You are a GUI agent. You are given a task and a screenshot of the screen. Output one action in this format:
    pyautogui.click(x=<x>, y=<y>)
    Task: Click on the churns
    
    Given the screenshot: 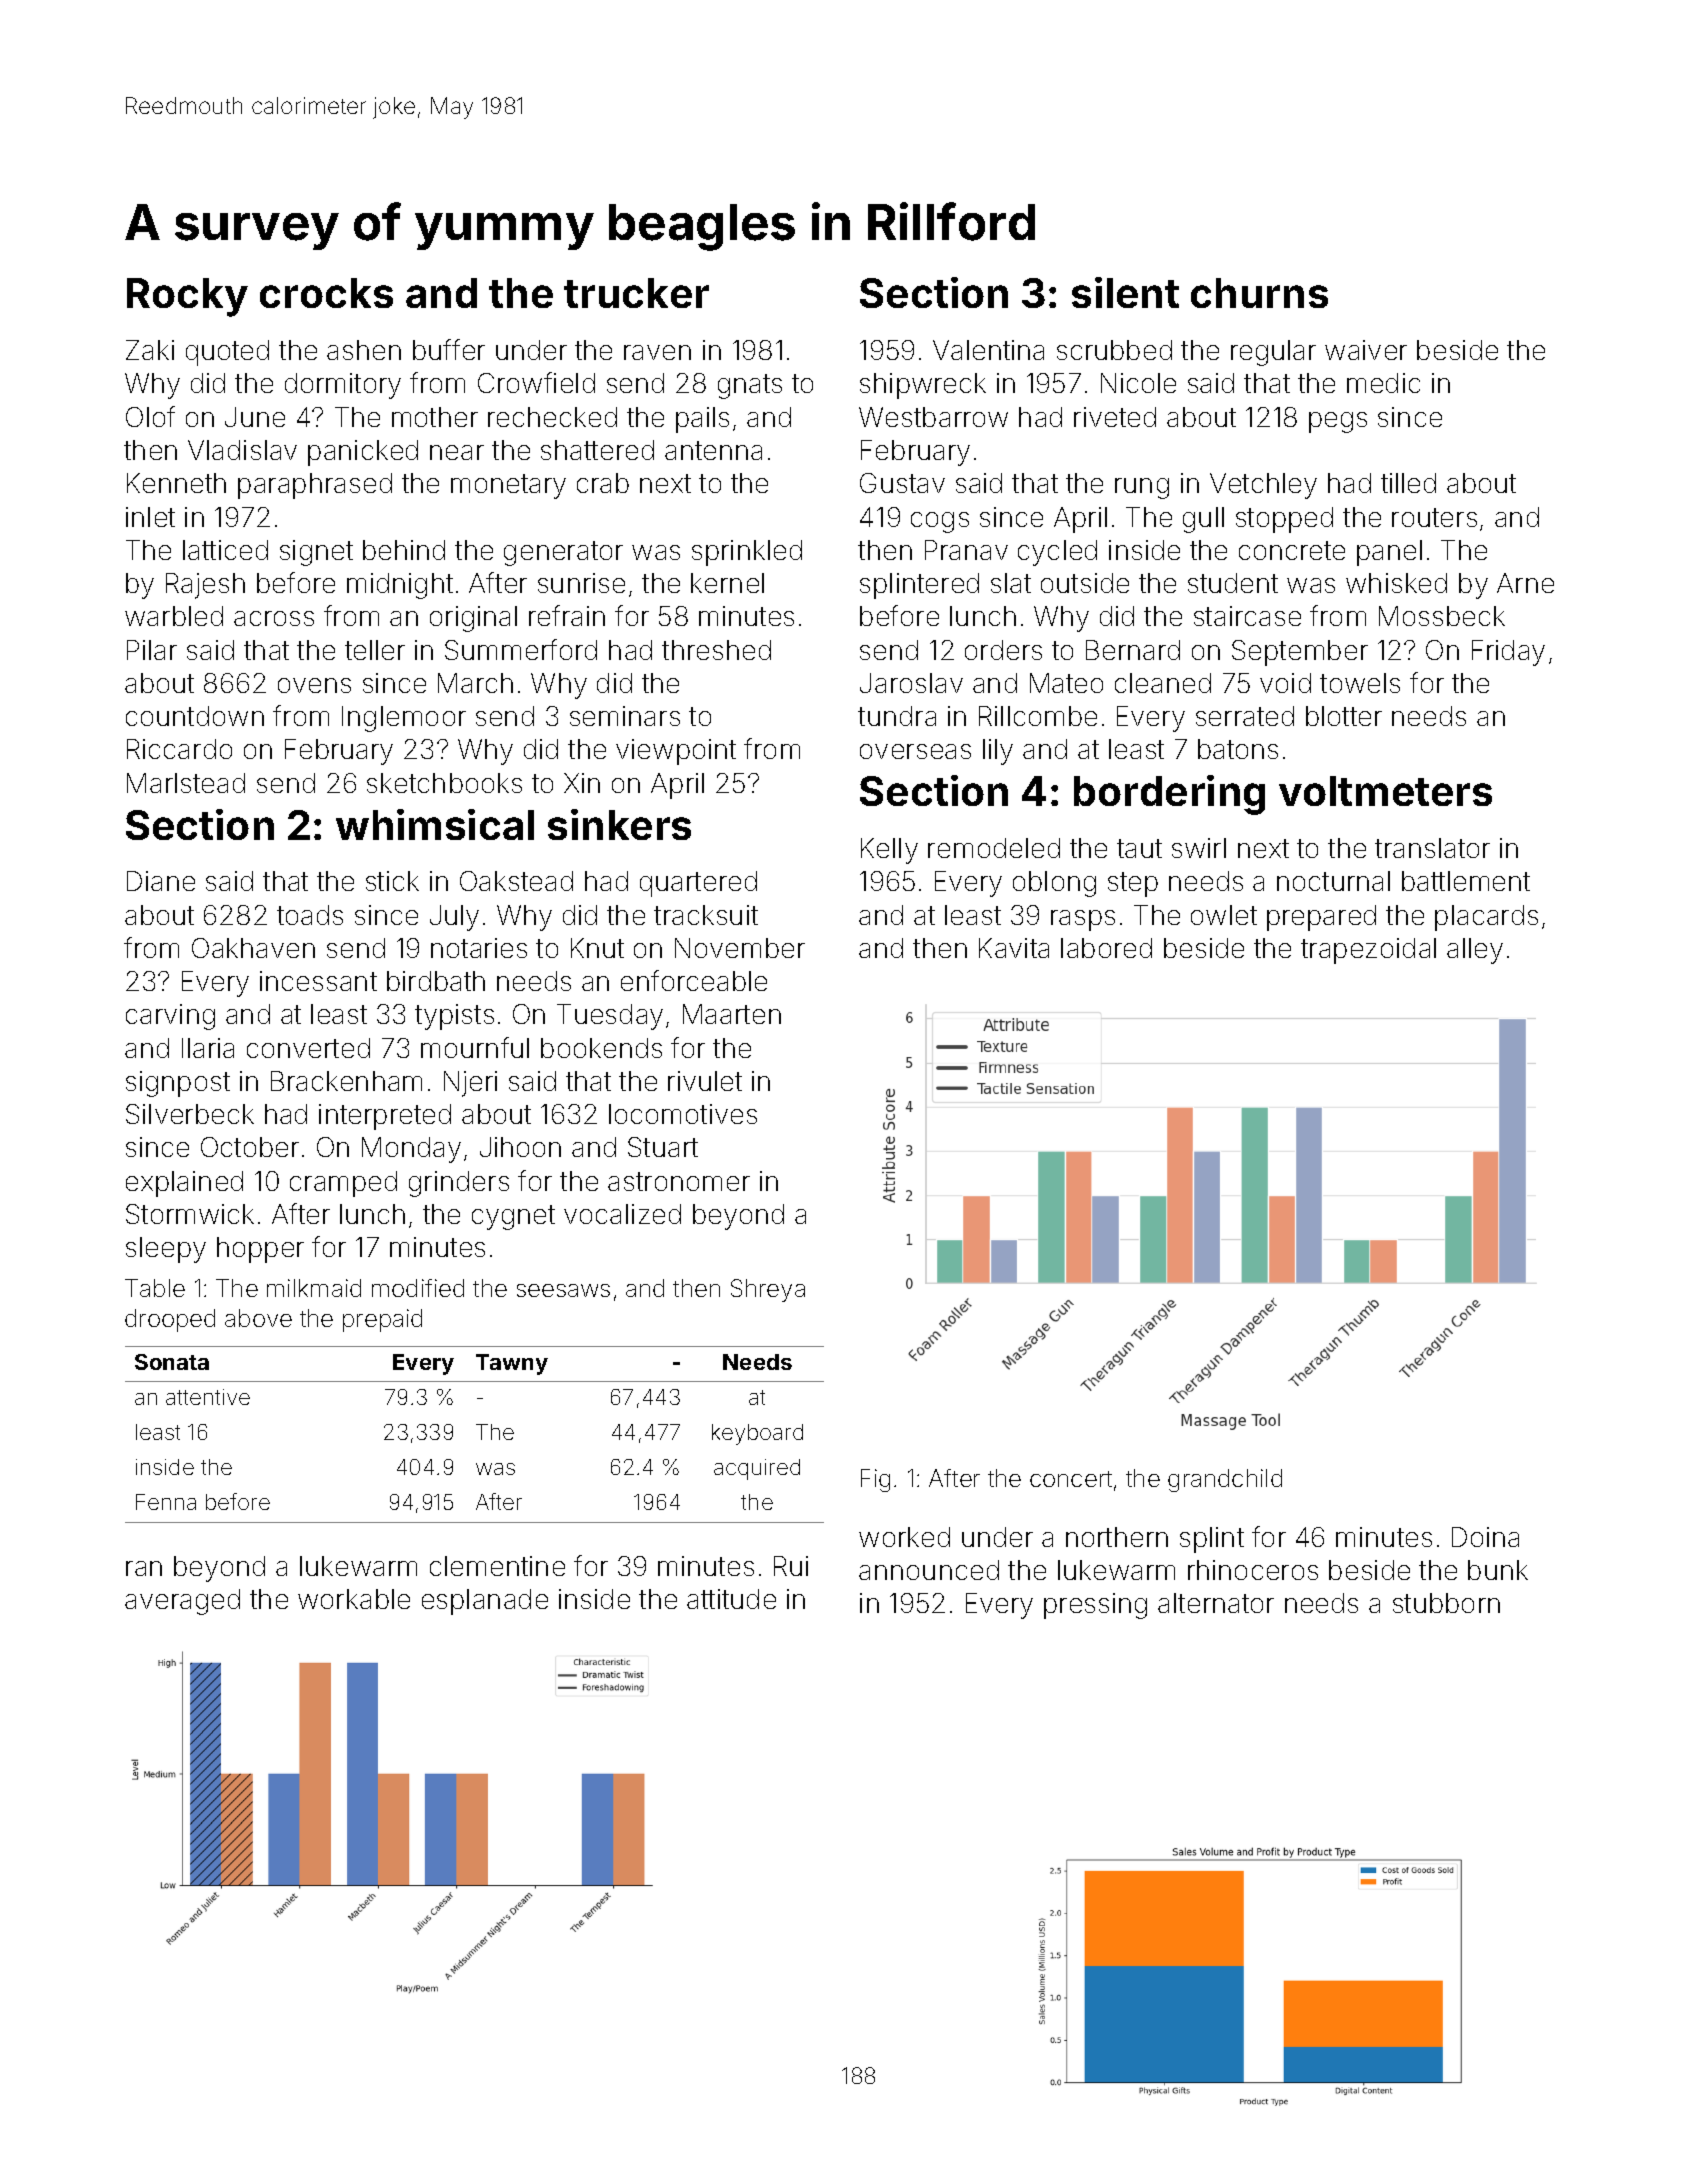 What is the action you would take?
    pyautogui.click(x=1259, y=293)
